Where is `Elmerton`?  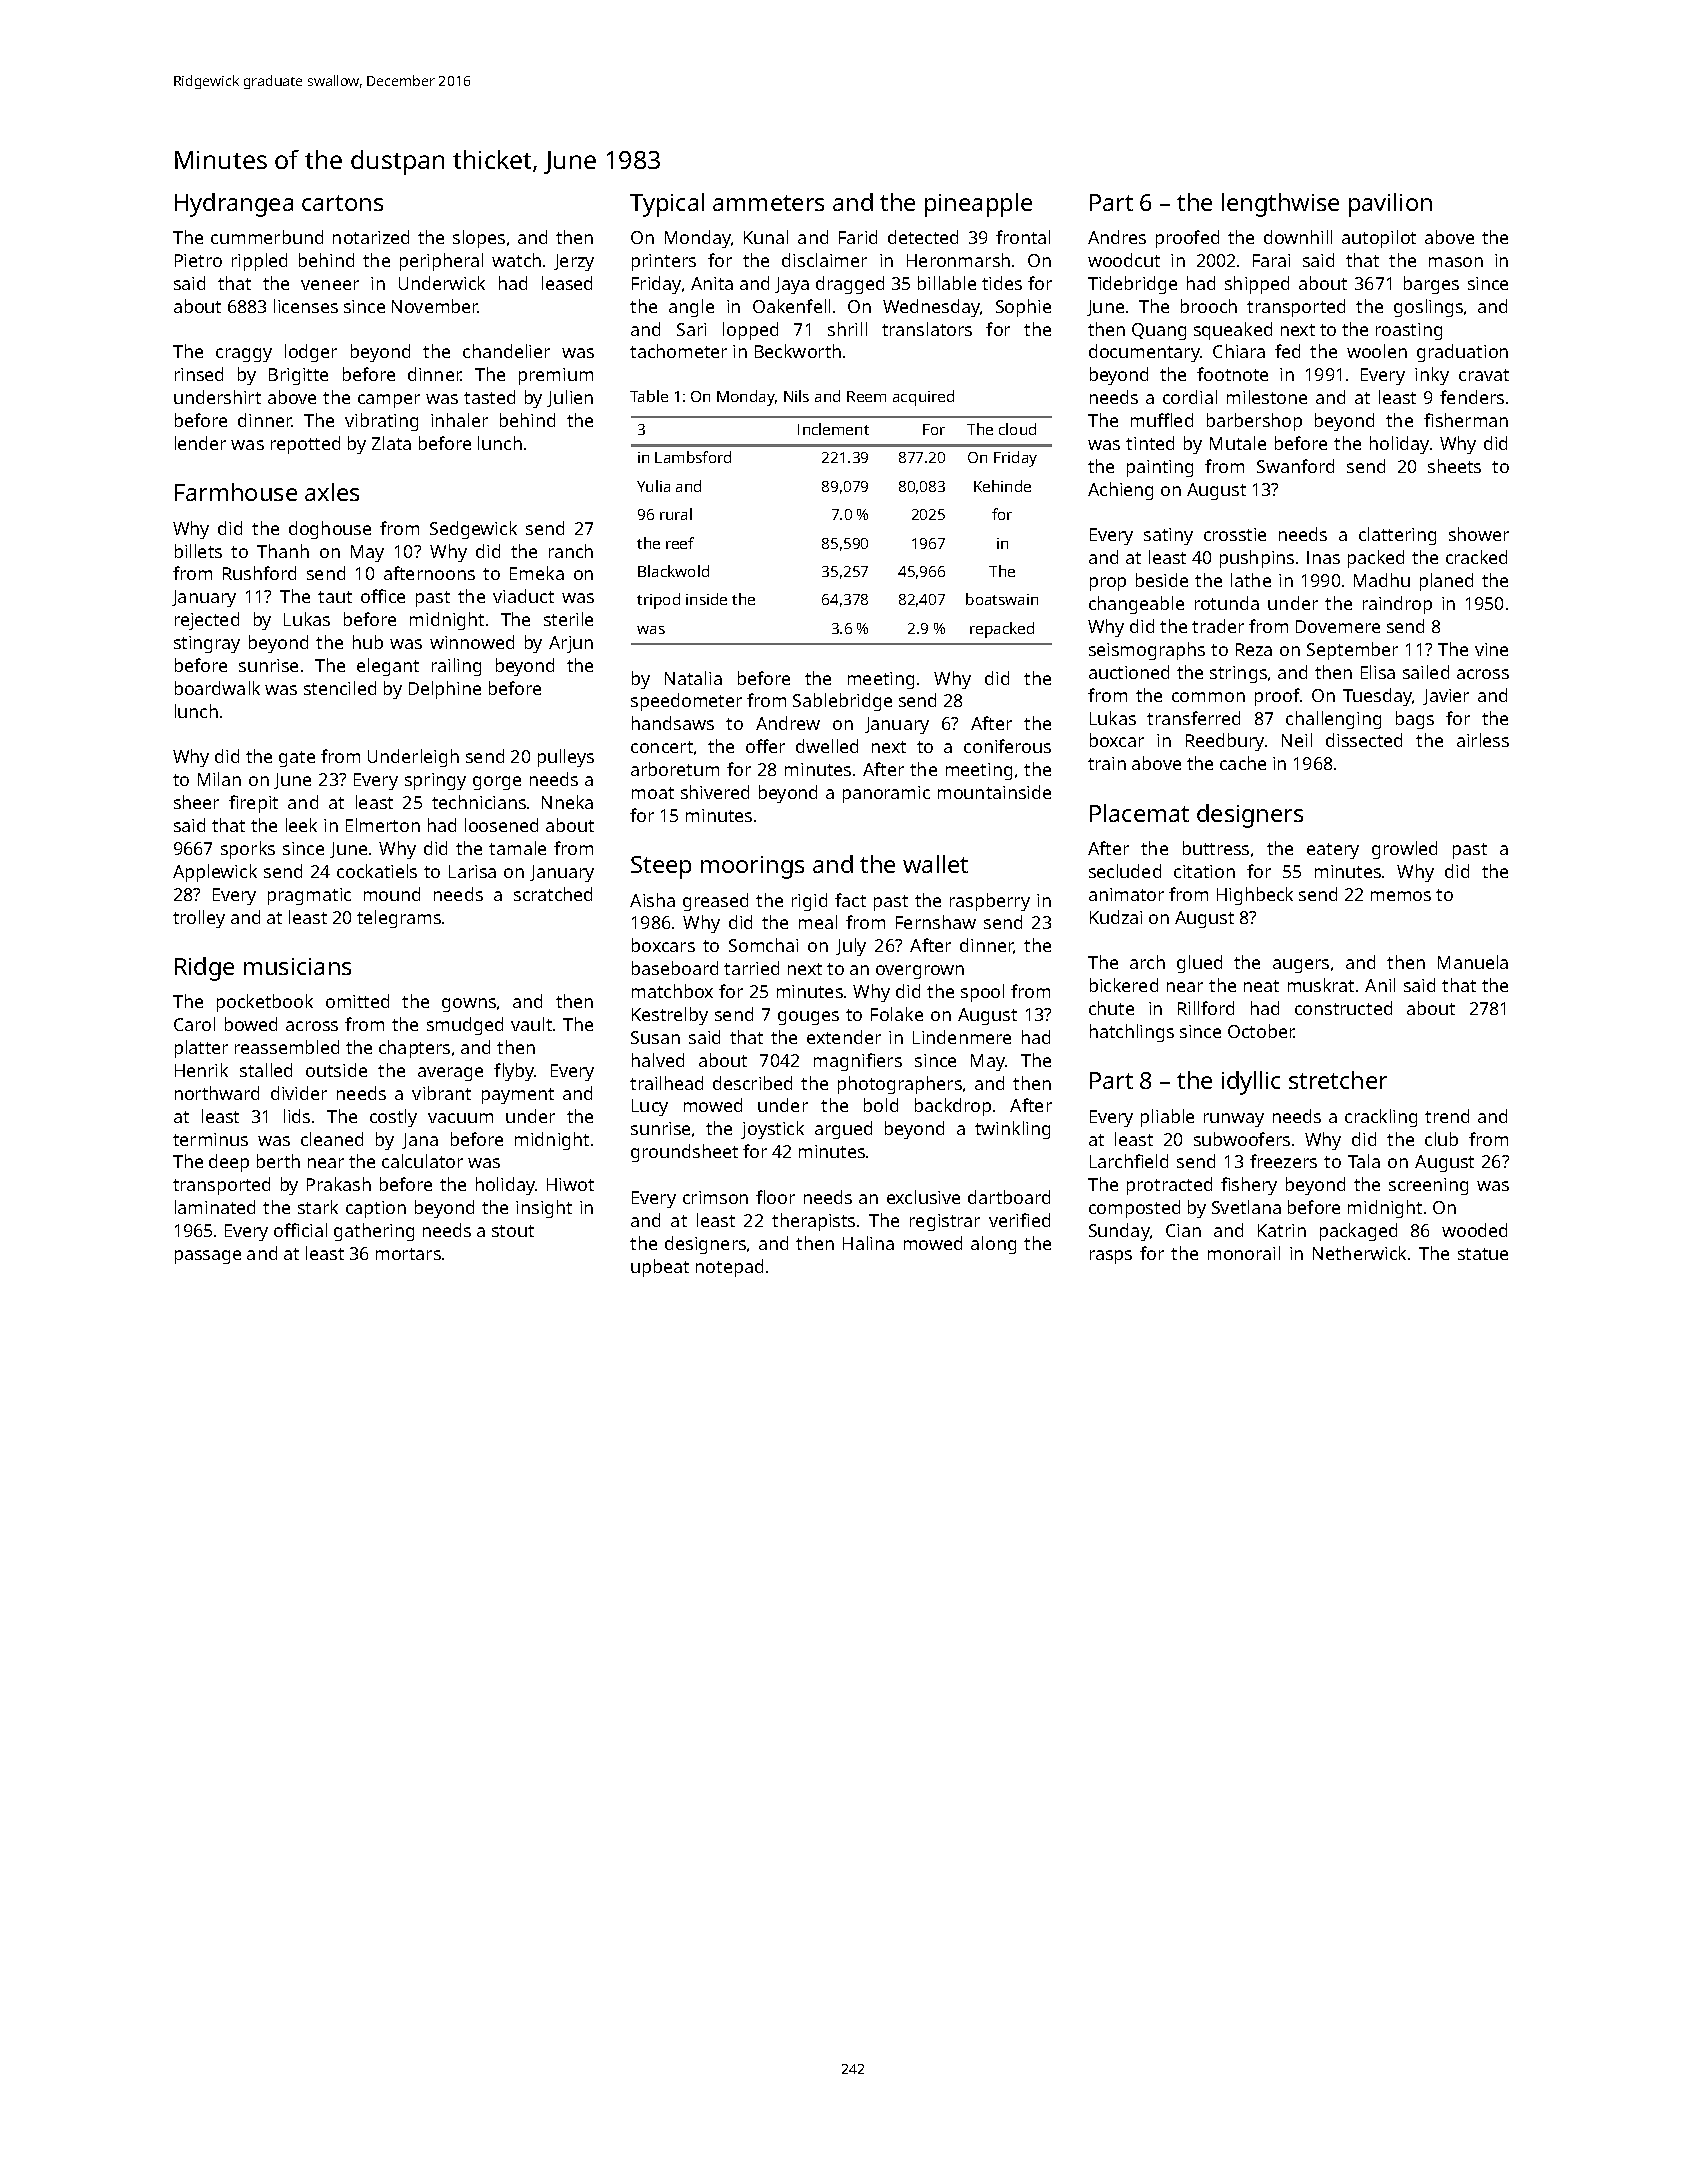 Elmerton is located at coordinates (383, 825).
